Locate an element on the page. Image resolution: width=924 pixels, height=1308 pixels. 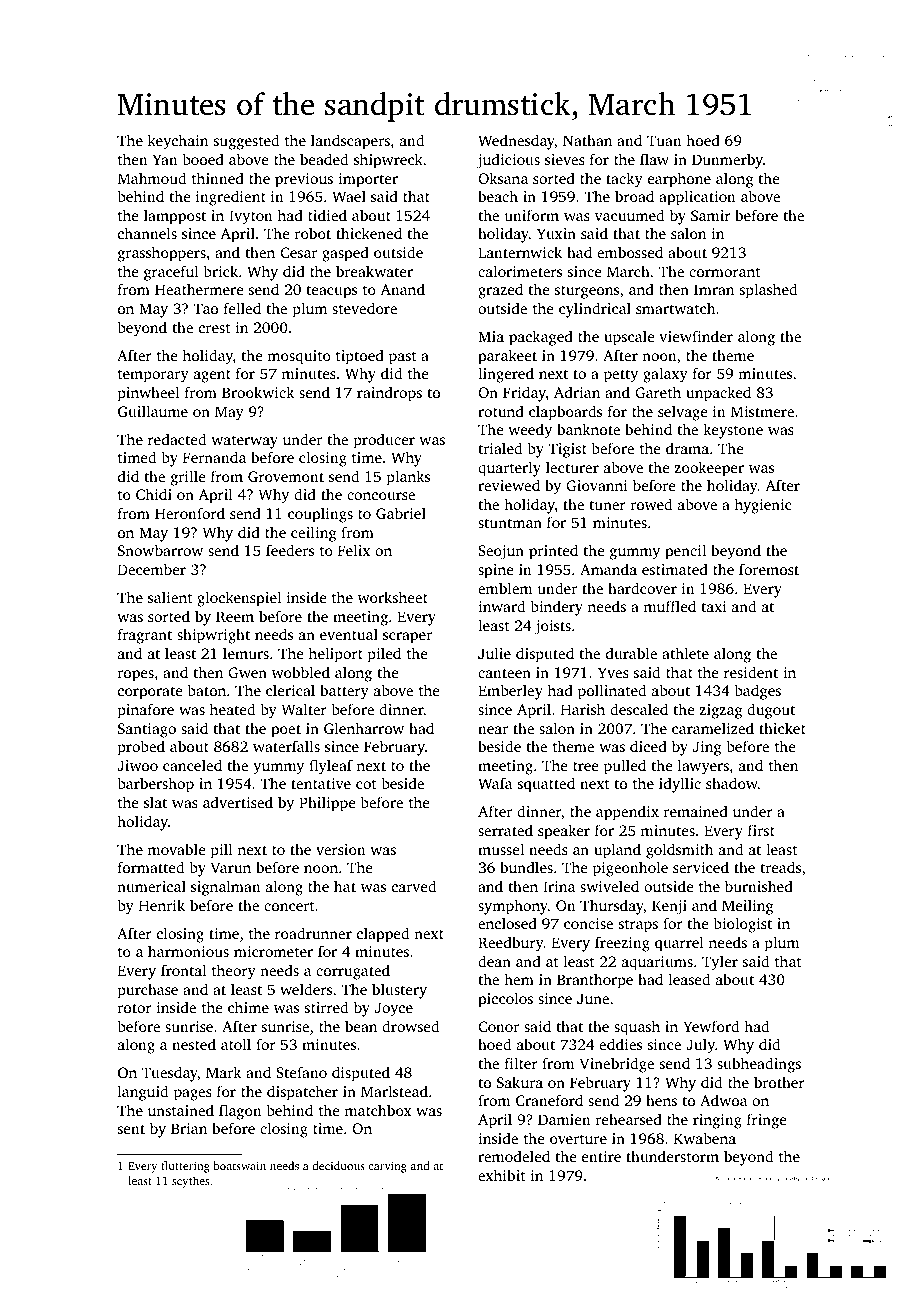
suggested is located at coordinates (246, 142).
